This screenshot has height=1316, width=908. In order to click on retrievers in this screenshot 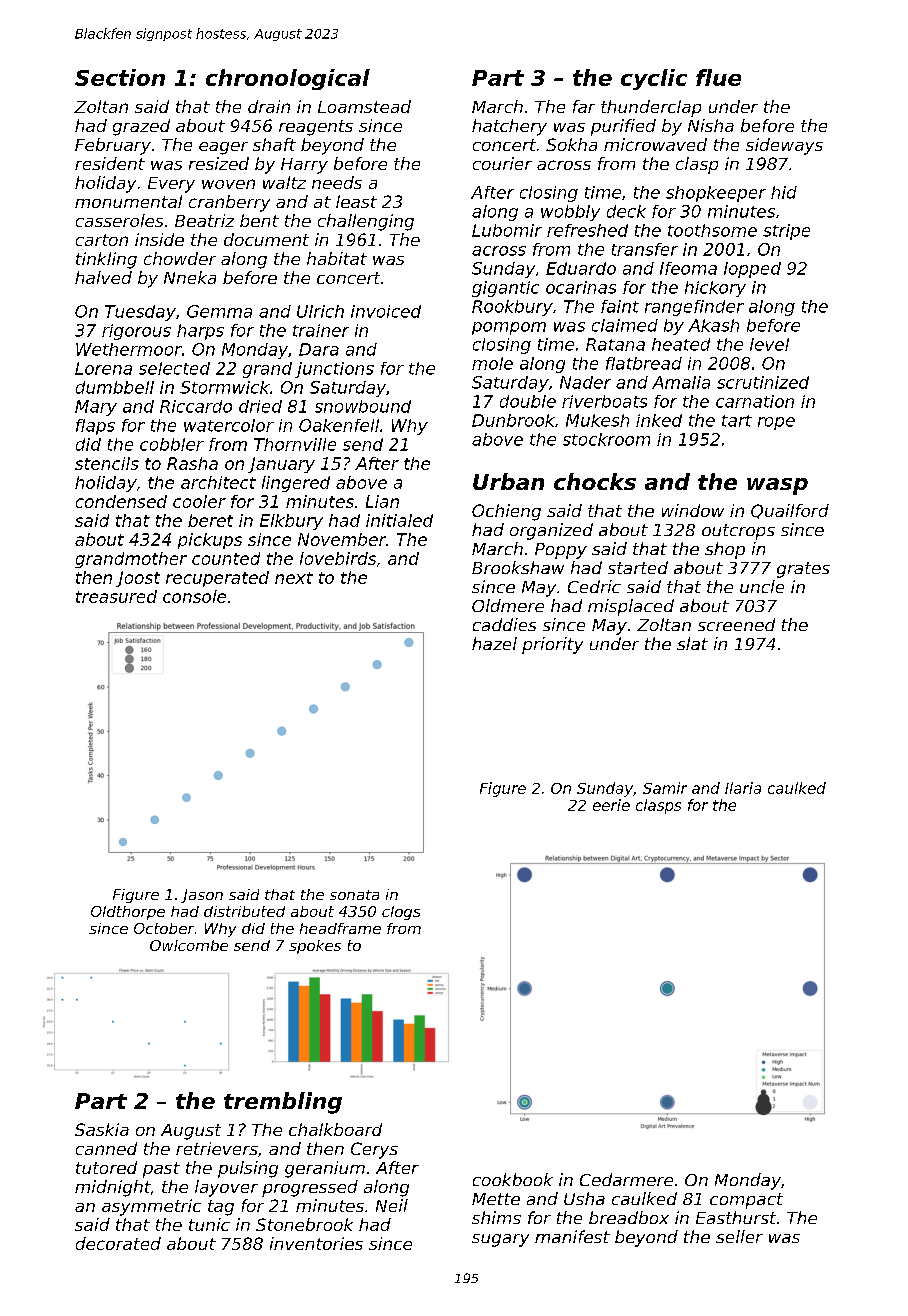, I will do `click(217, 1148)`.
